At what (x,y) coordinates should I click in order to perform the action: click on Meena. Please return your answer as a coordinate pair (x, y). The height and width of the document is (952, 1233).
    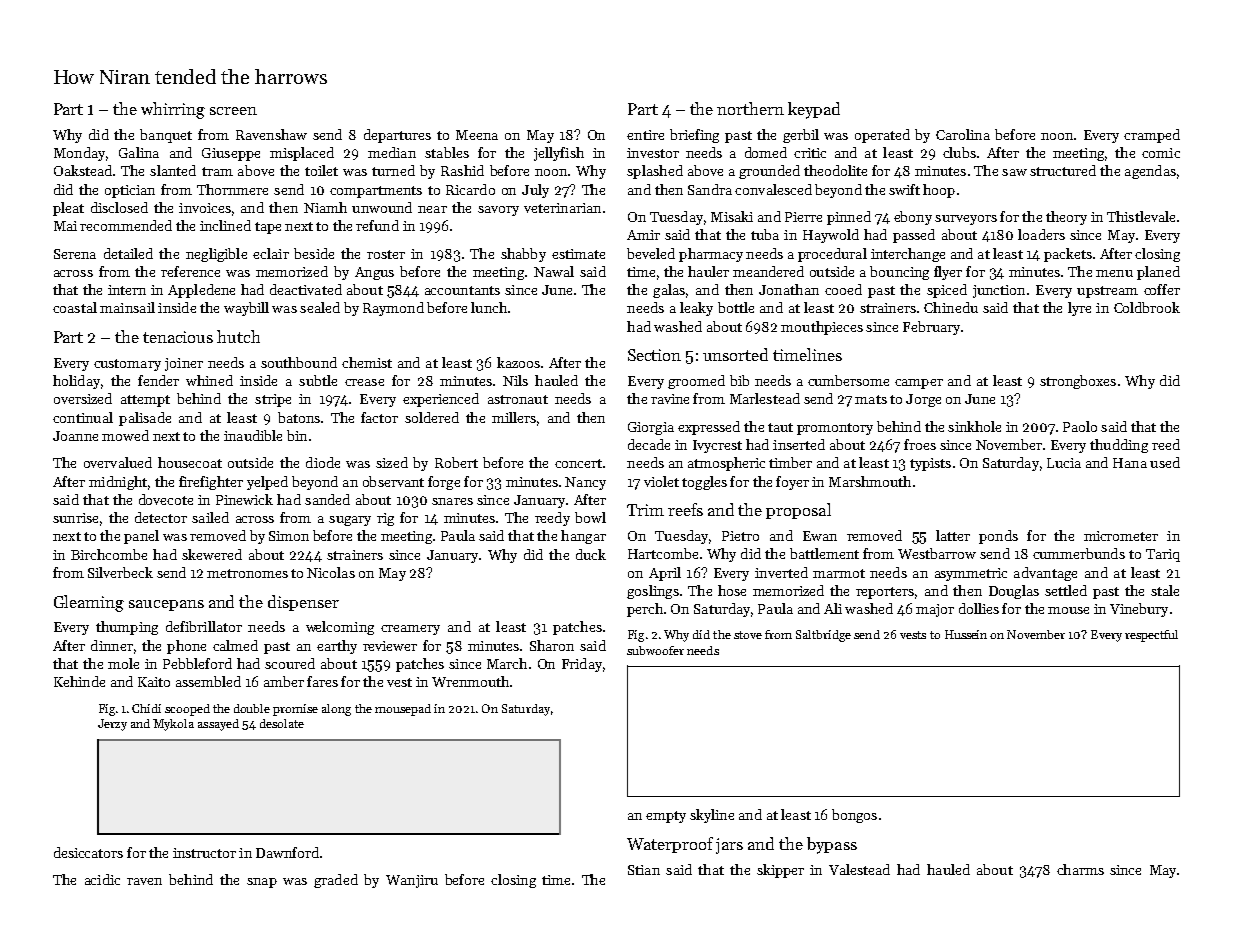
    Looking at the image, I should click on (477, 135).
